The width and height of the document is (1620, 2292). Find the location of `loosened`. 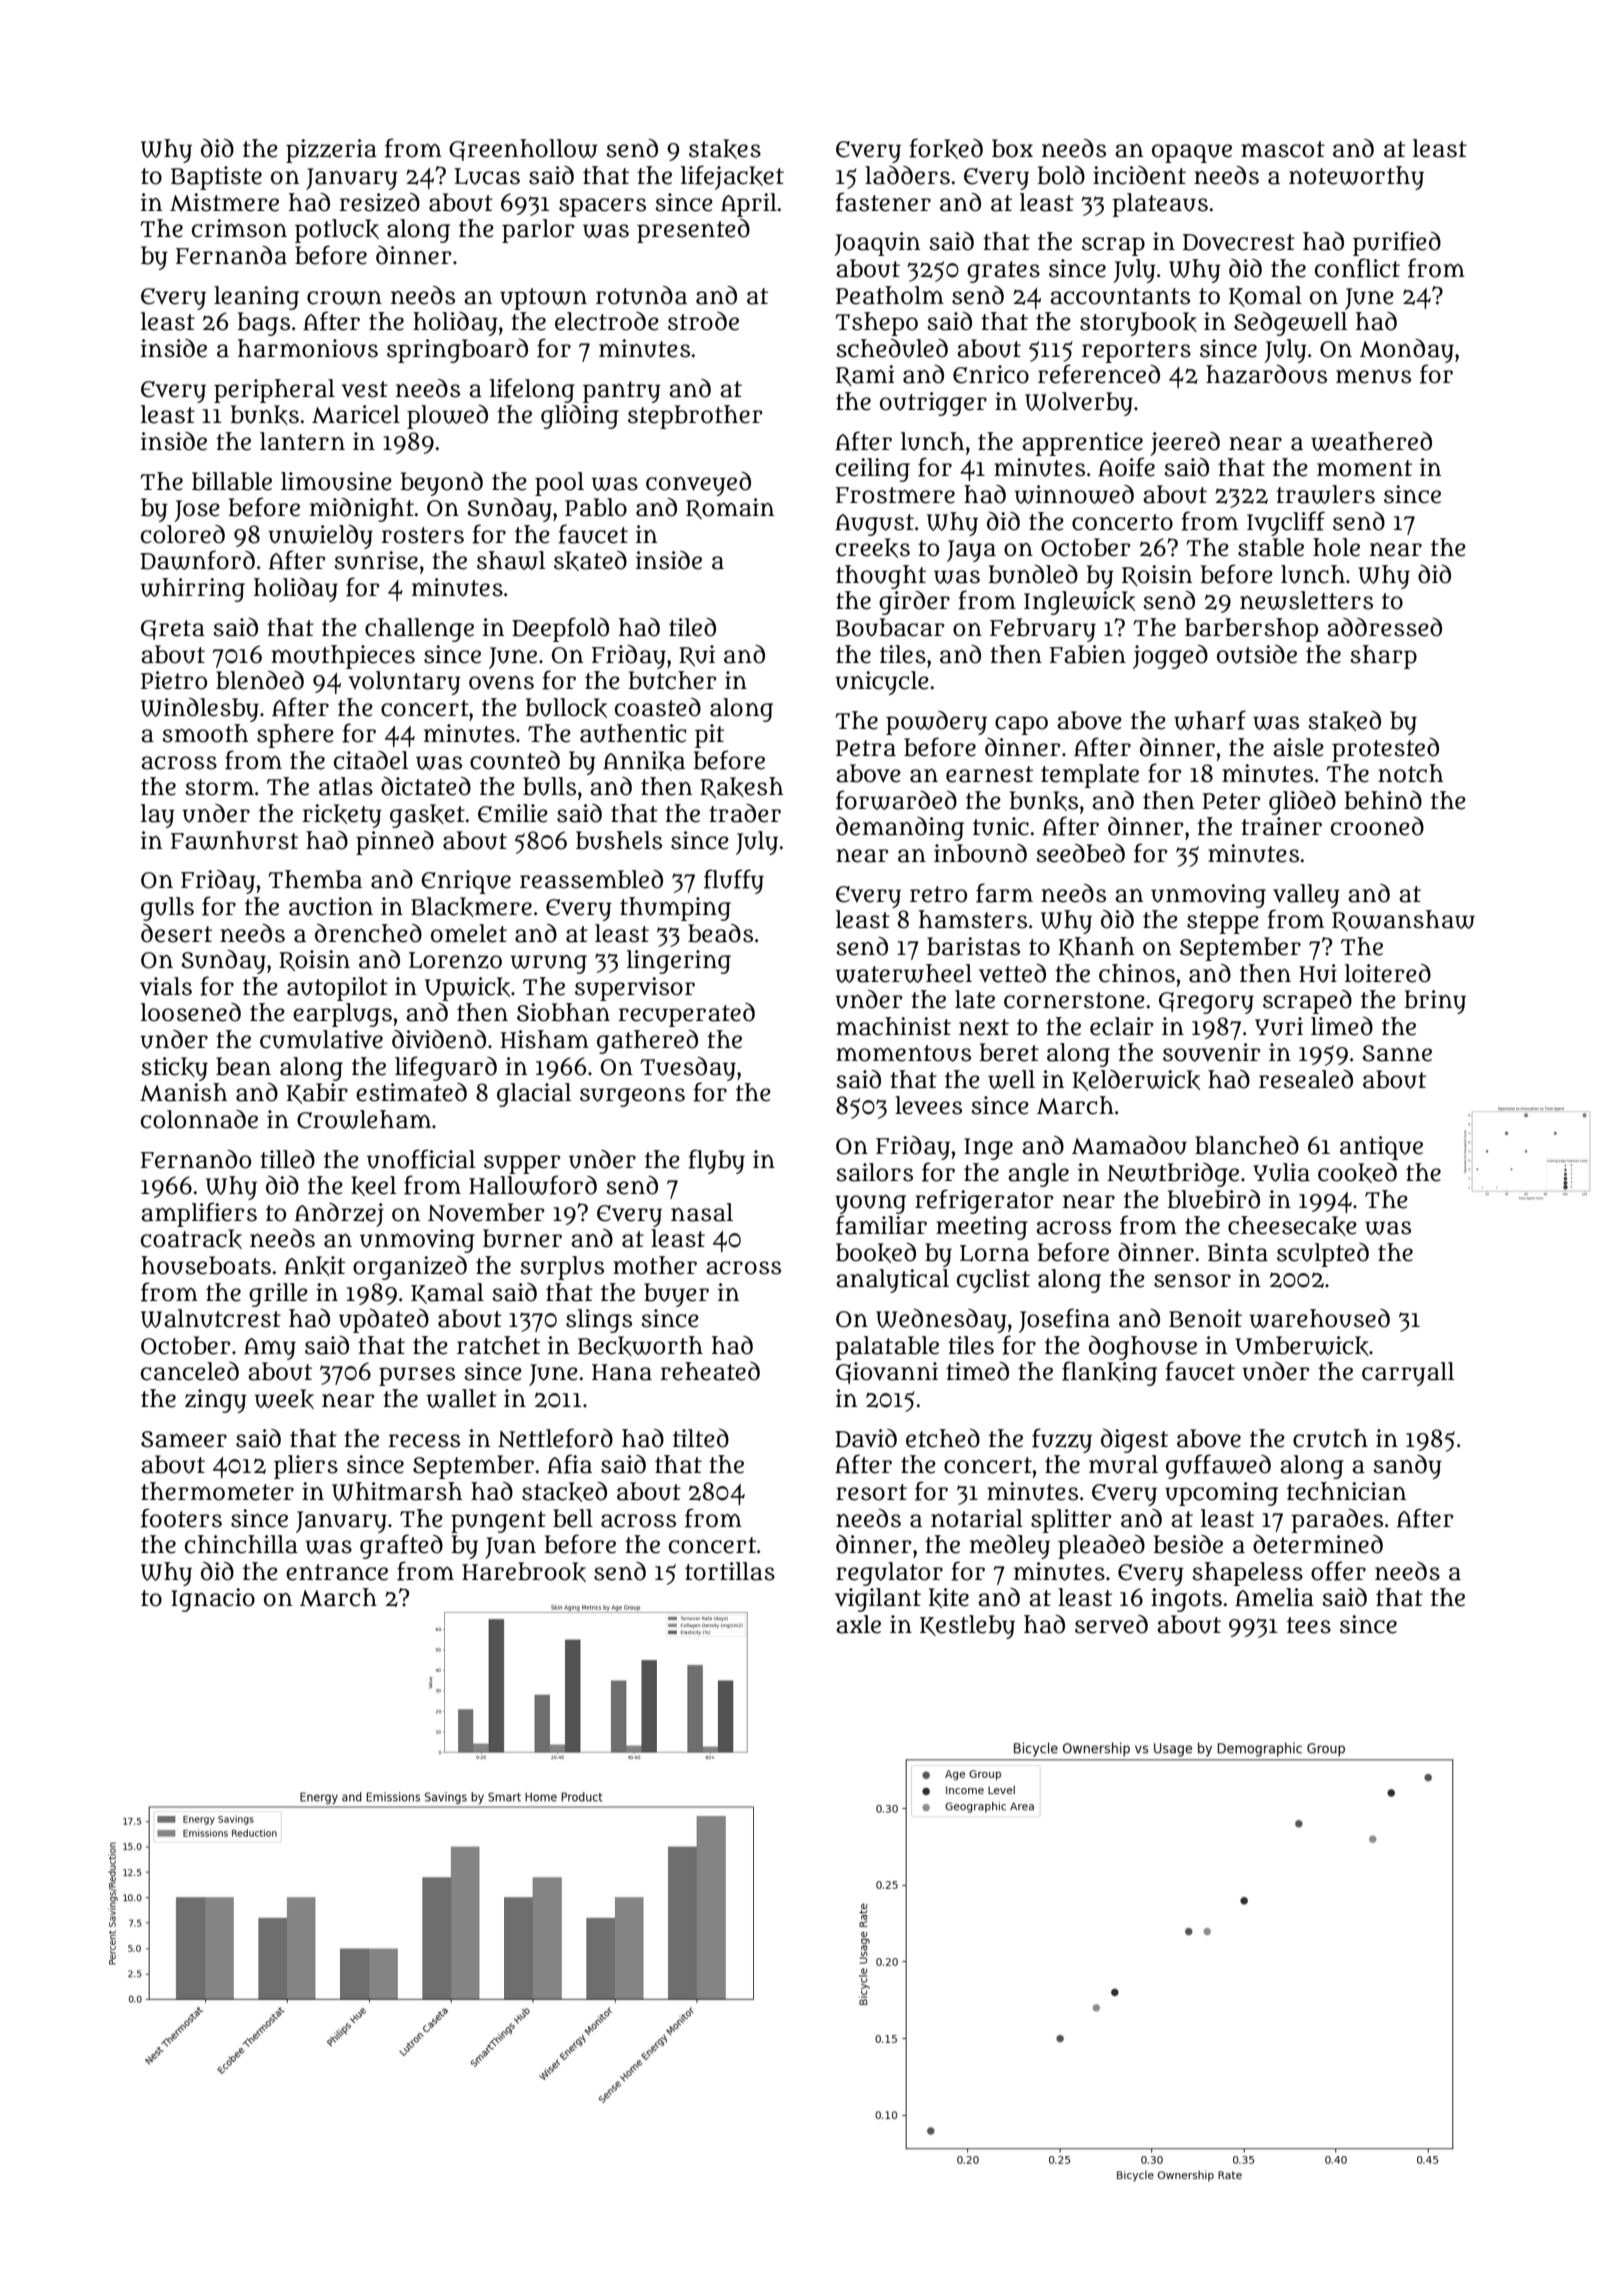

loosened is located at coordinates (191, 1012).
